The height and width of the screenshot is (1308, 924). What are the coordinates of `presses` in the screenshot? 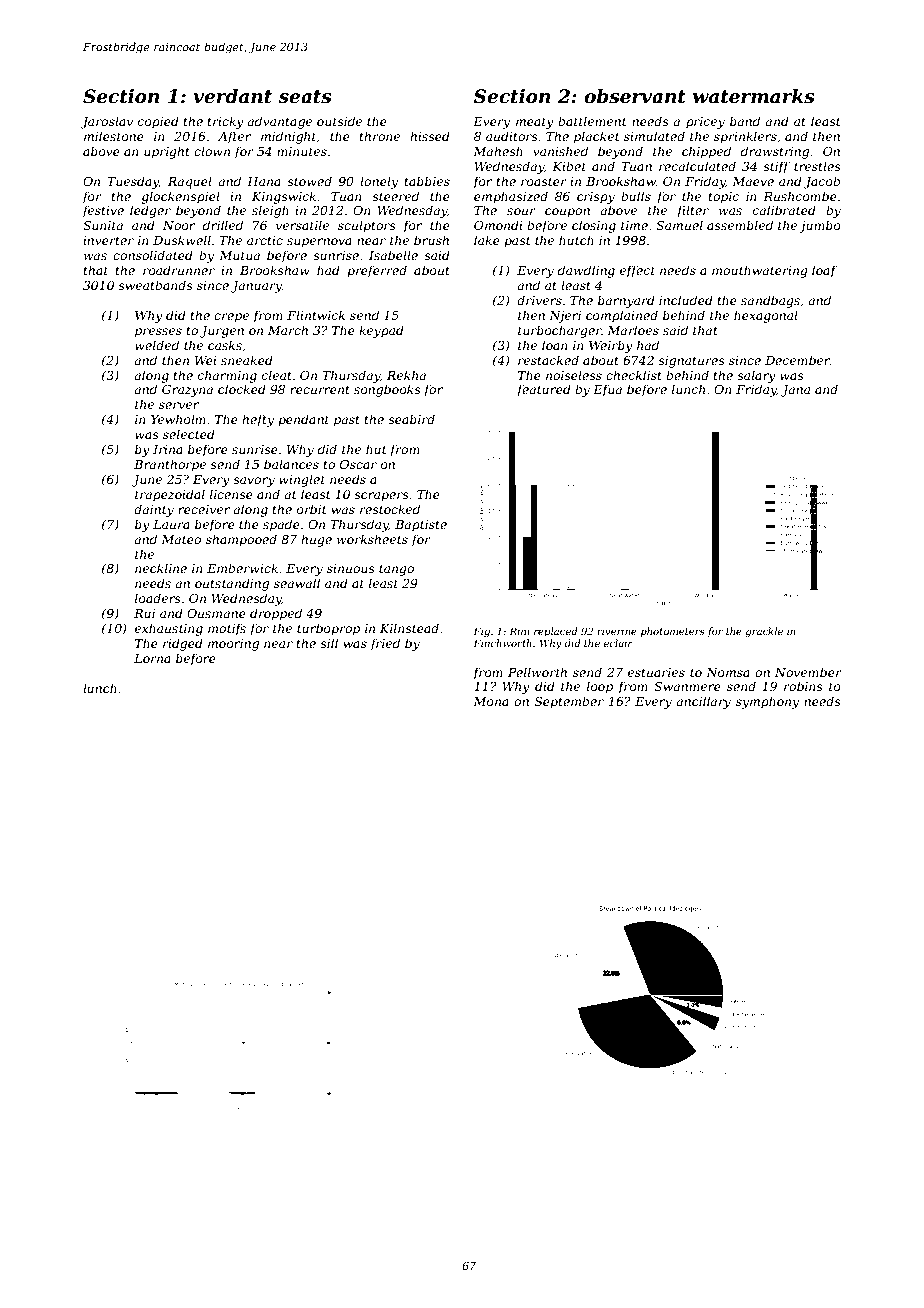 It's located at (158, 333).
